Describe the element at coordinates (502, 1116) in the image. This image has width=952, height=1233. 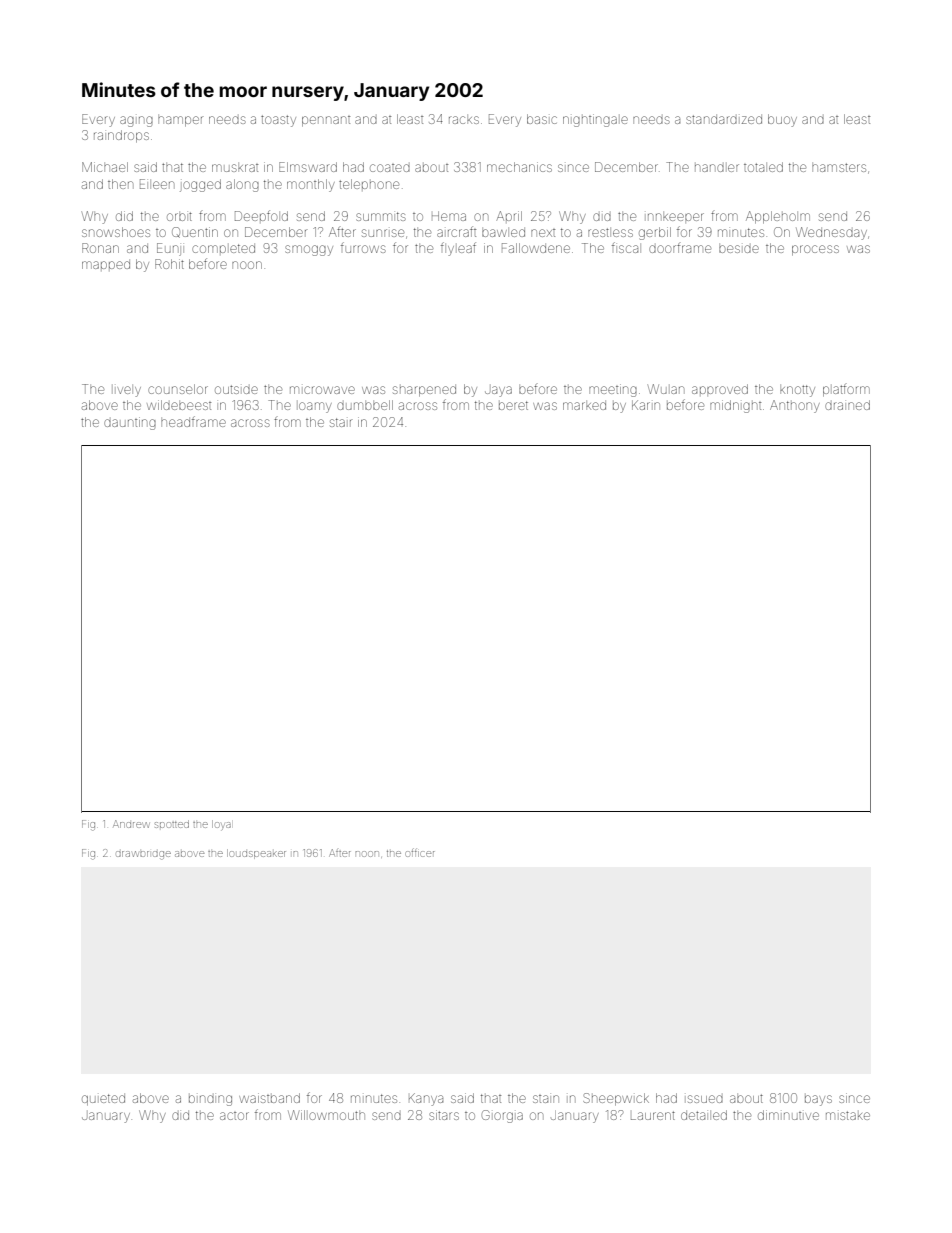
I see `Giorgia` at that location.
